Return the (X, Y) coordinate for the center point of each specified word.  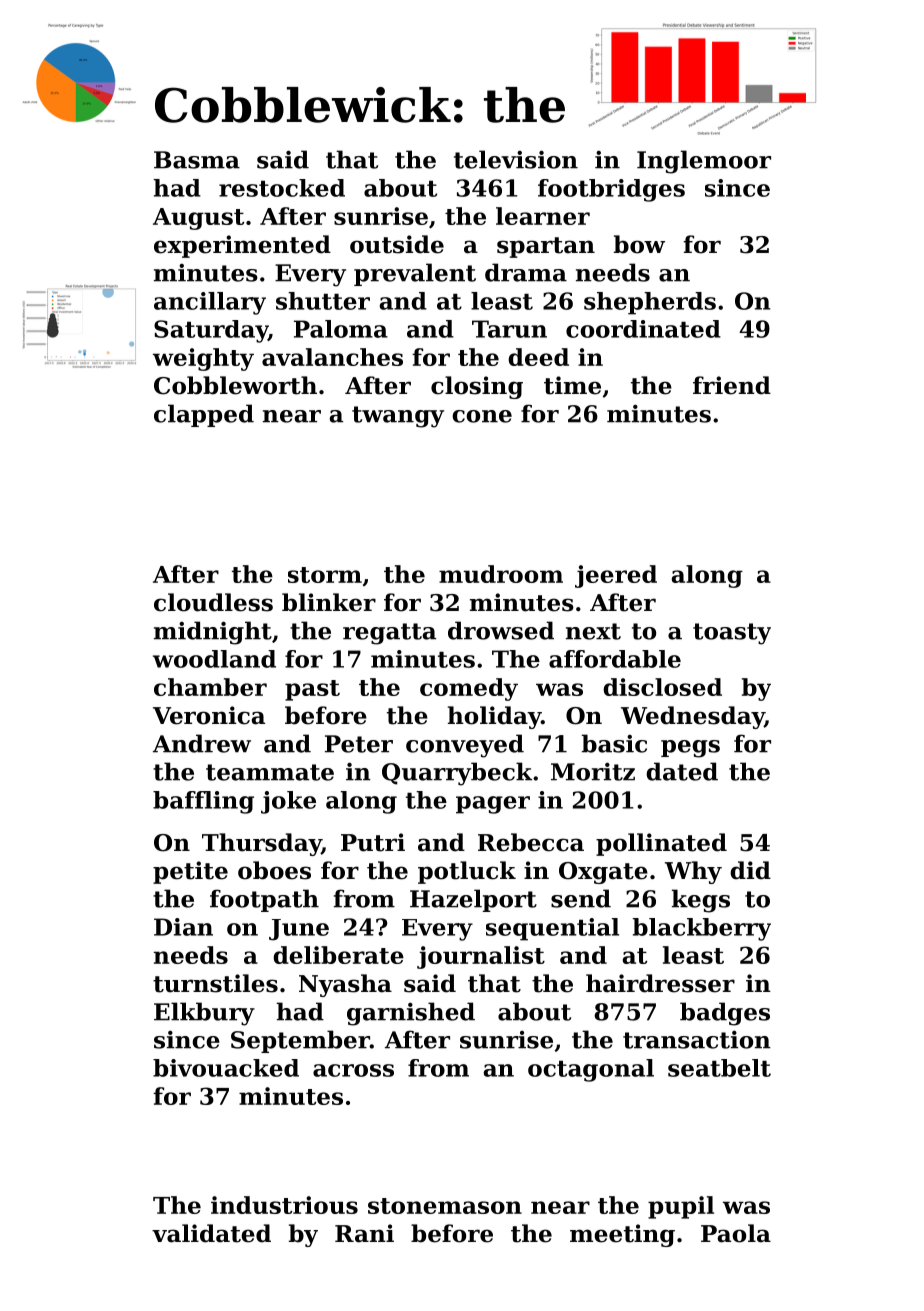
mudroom (501, 574)
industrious (284, 1205)
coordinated (643, 329)
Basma (197, 160)
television (516, 159)
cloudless (213, 602)
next (593, 631)
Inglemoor (704, 162)
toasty (732, 634)
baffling (203, 802)
